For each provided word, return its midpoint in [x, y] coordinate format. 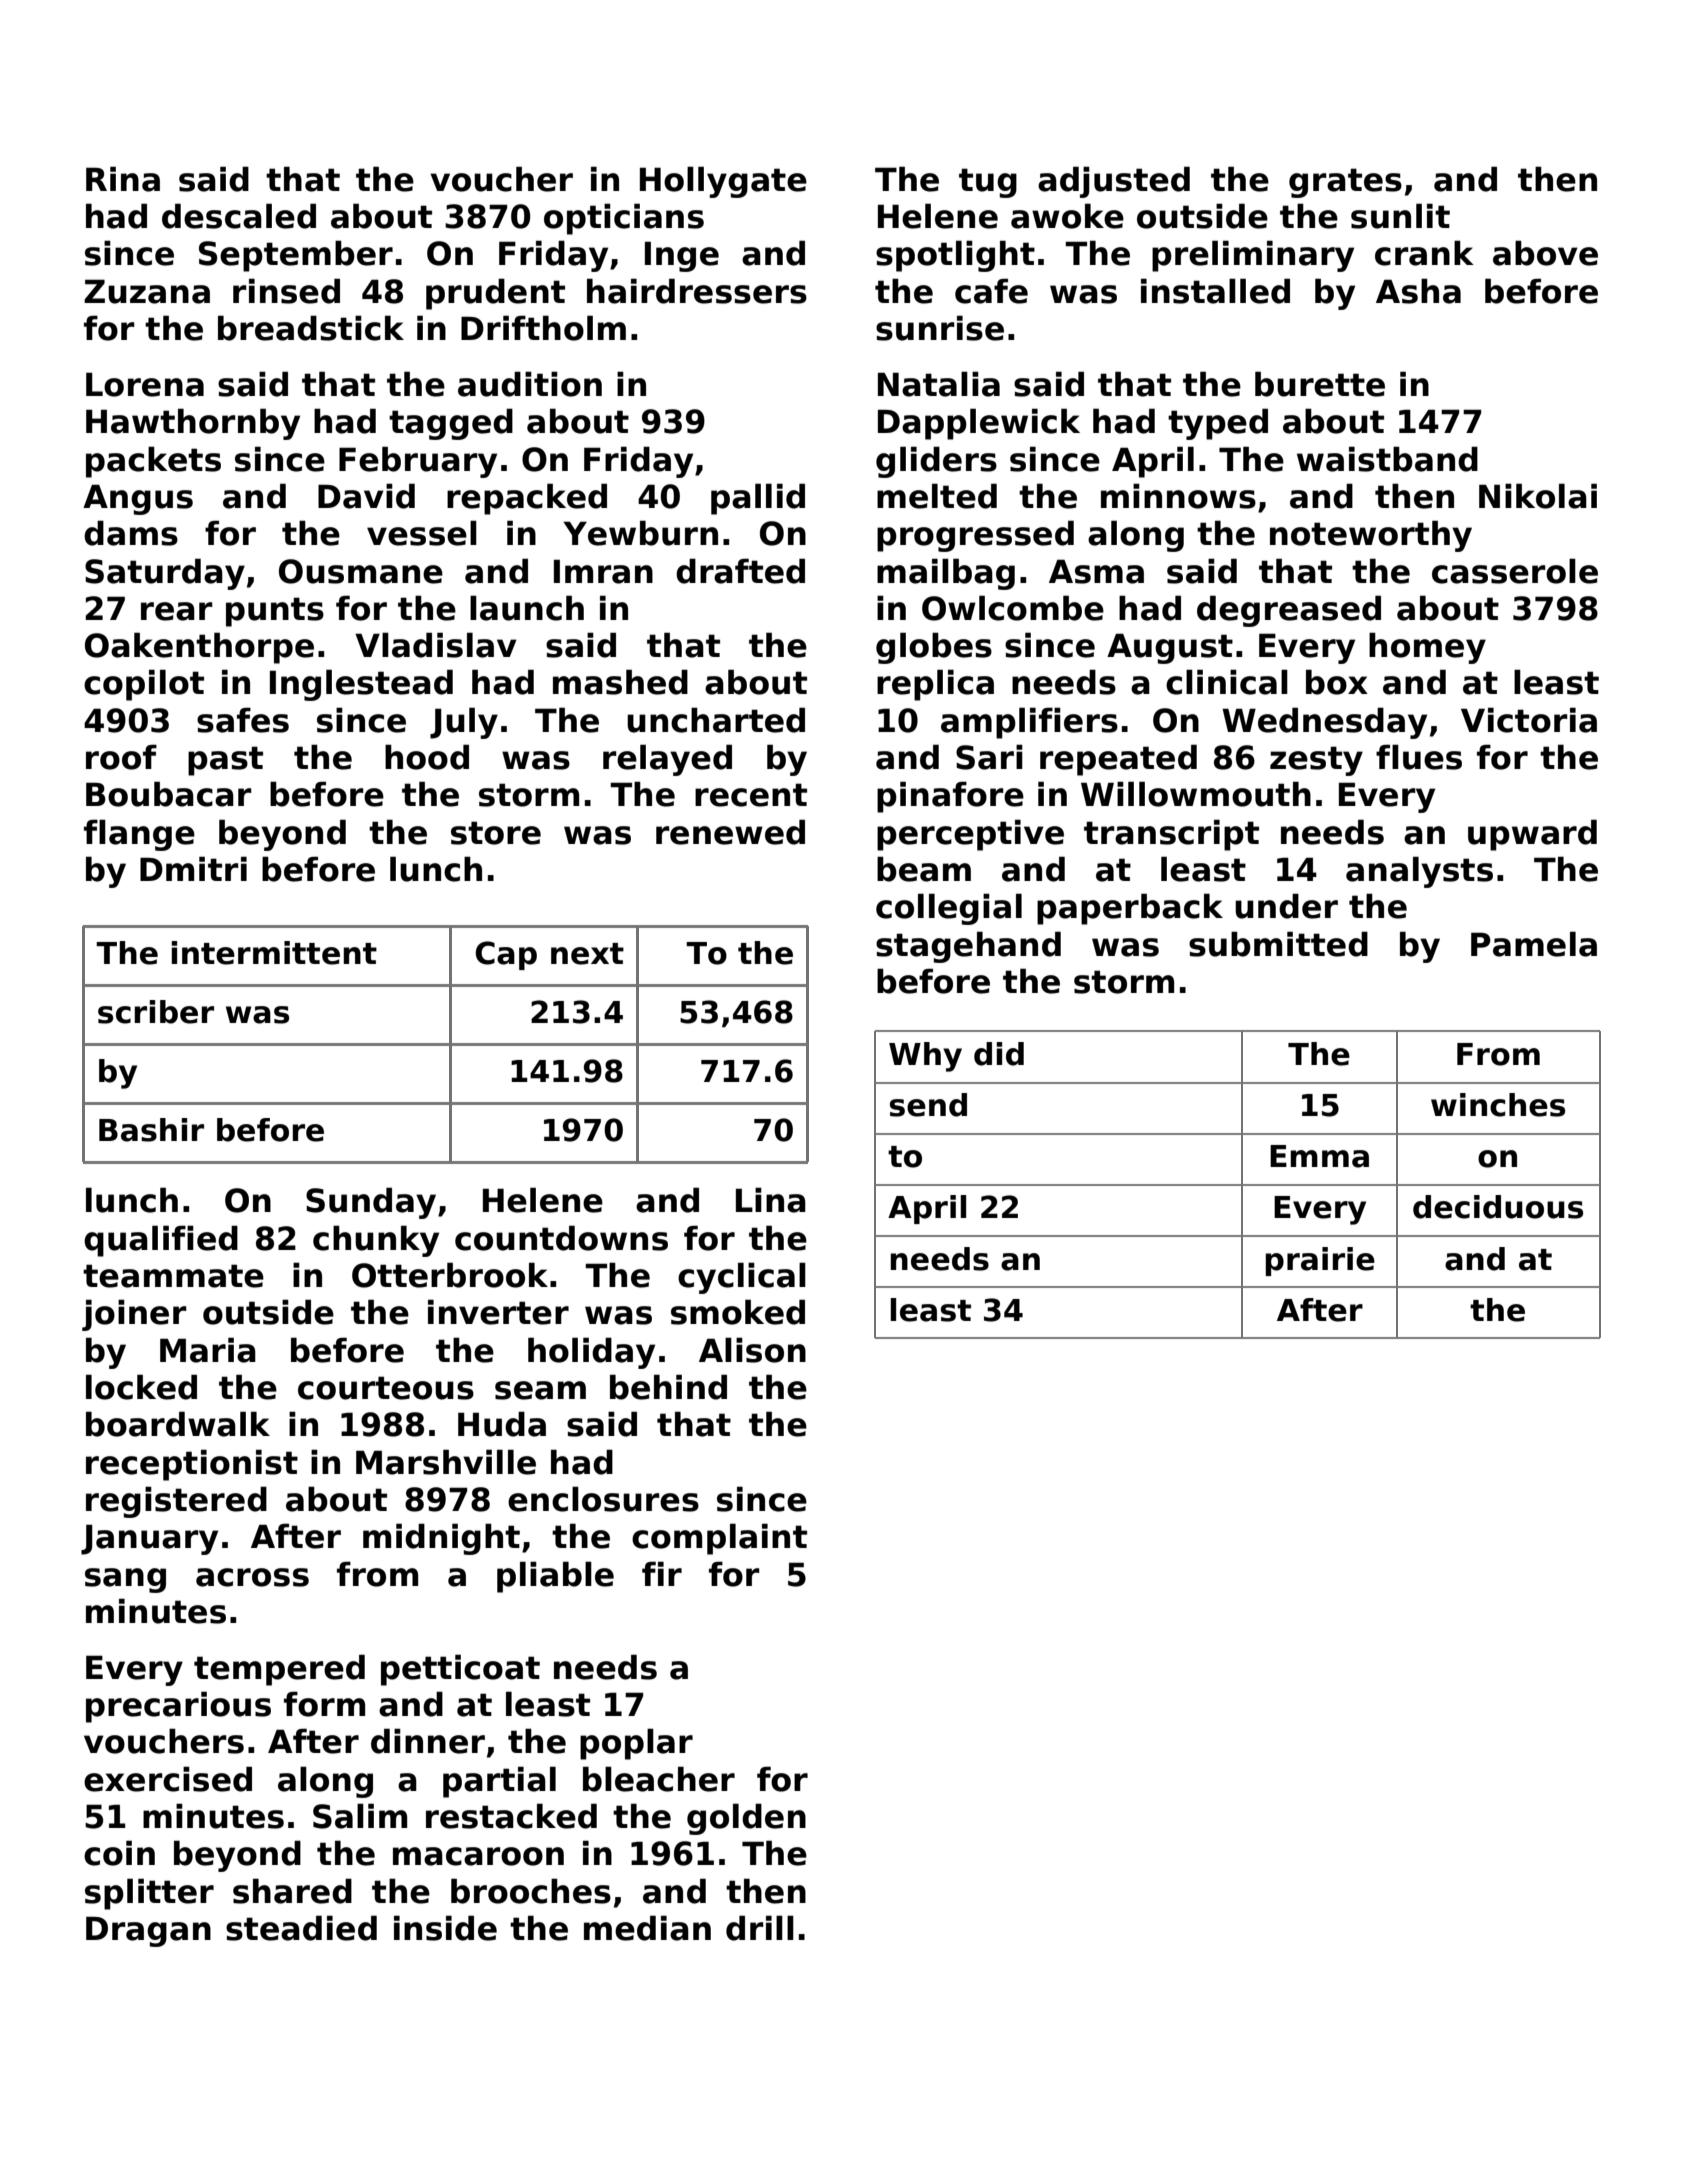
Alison [752, 1350]
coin [119, 1853]
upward [1532, 835]
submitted [1278, 944]
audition [530, 384]
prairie [1320, 1261]
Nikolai [1538, 496]
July [464, 723]
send [928, 1105]
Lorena [145, 384]
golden [746, 1819]
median [647, 1928]
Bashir [151, 1130]
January [149, 1539]
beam [924, 869]
